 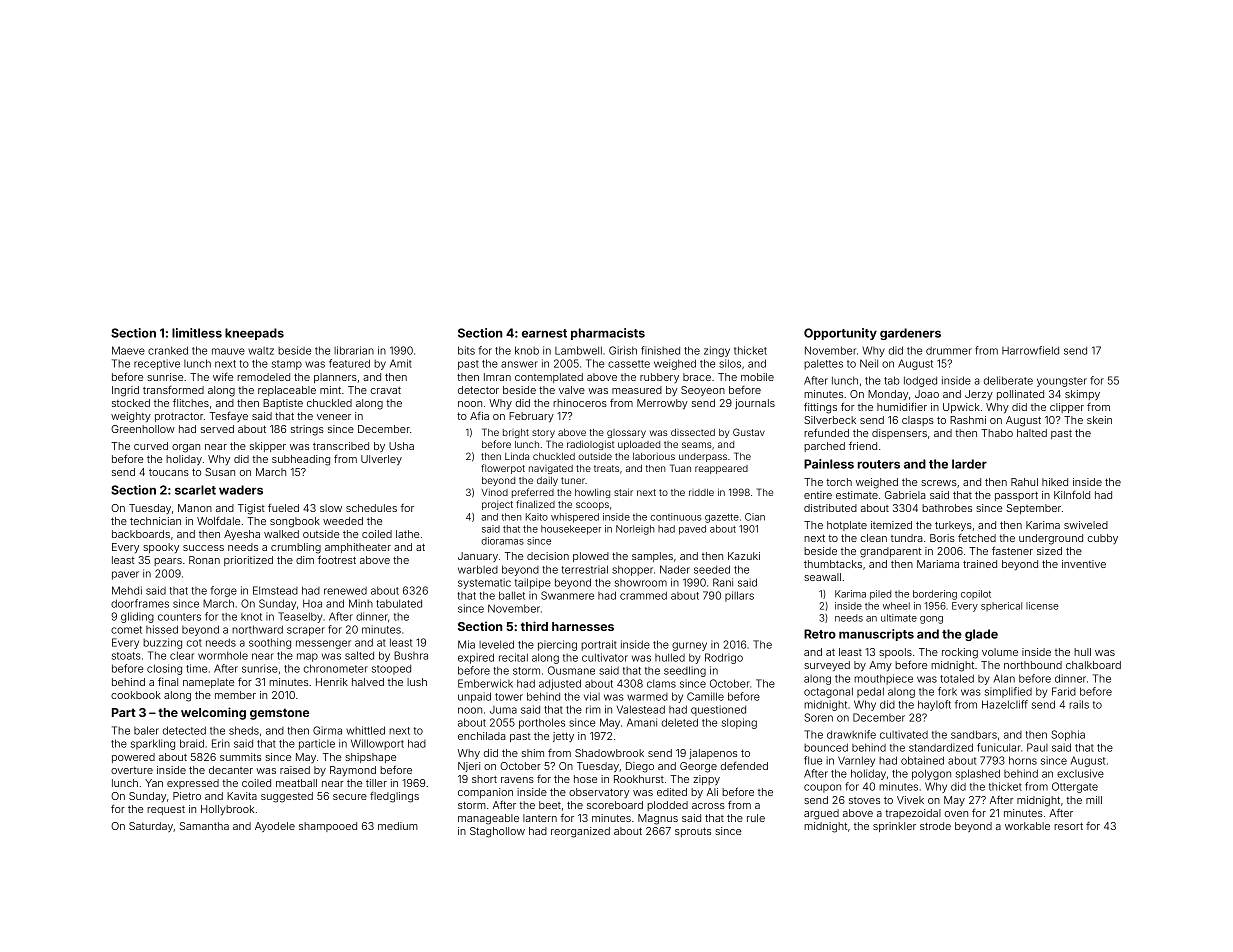 What do you see at coordinates (136, 695) in the document?
I see `cookbook` at bounding box center [136, 695].
